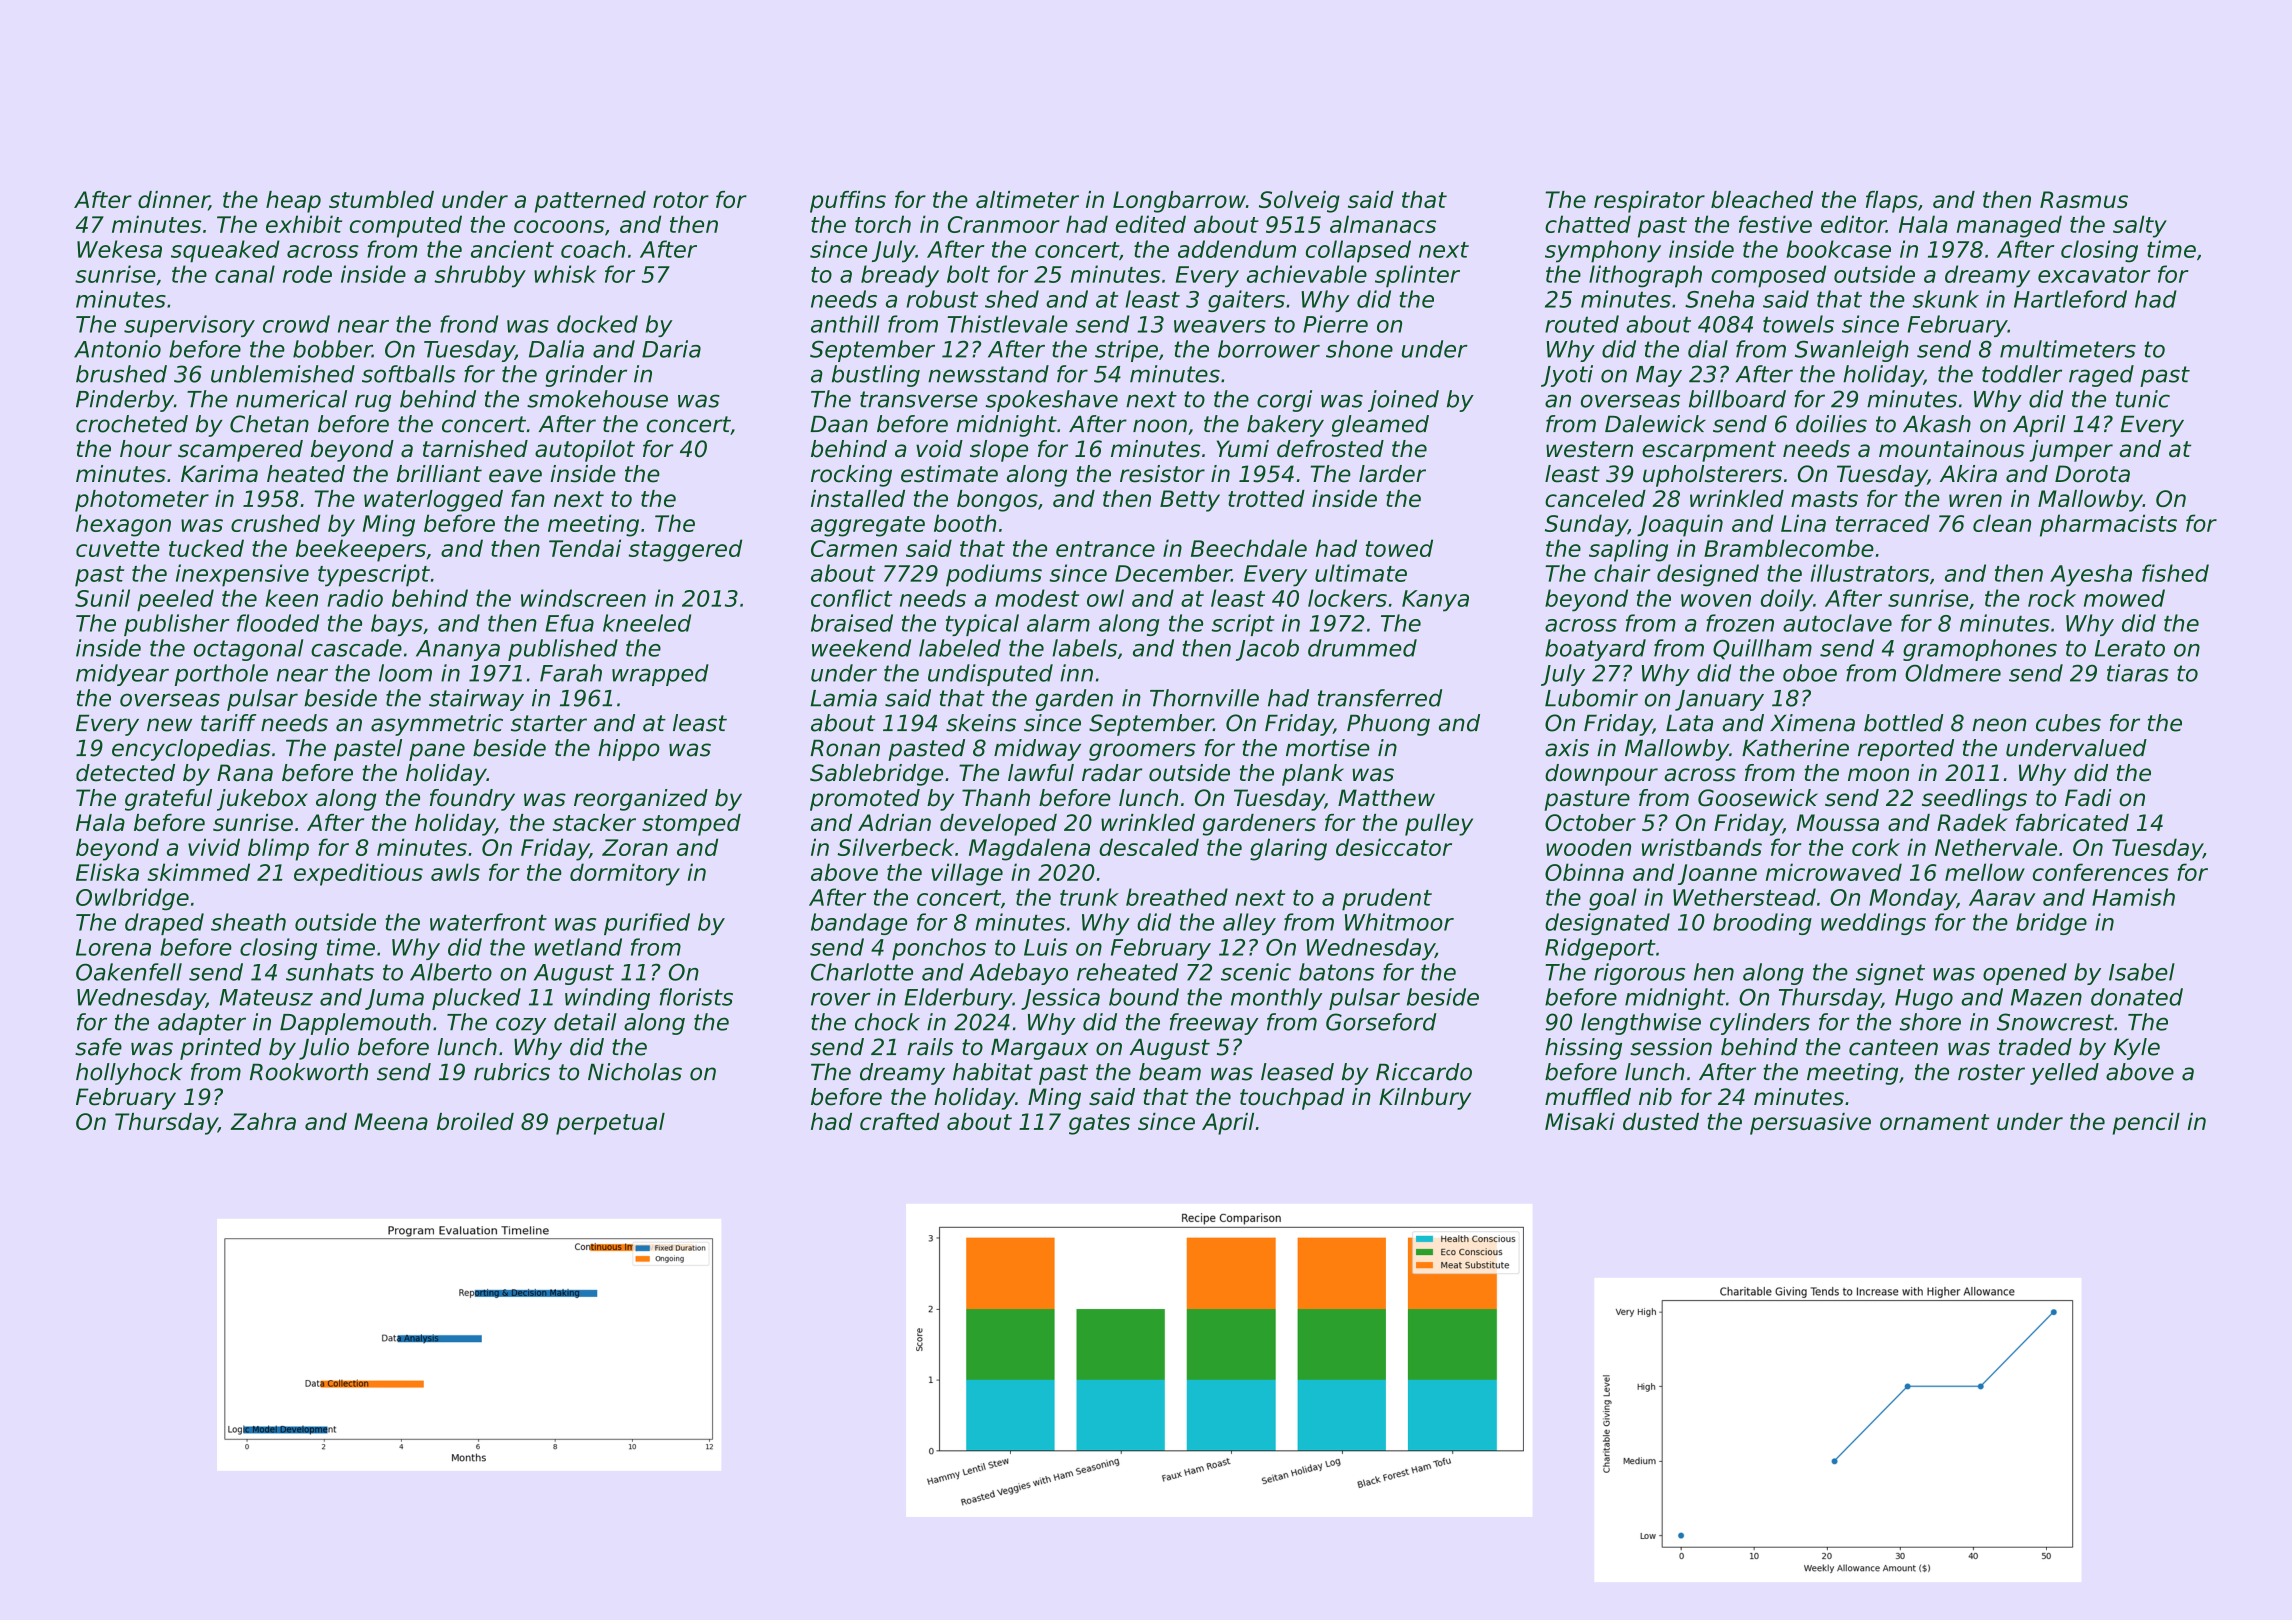 Image resolution: width=2292 pixels, height=1620 pixels. Describe the element at coordinates (1702, 847) in the page. I see `wristbands` at that location.
